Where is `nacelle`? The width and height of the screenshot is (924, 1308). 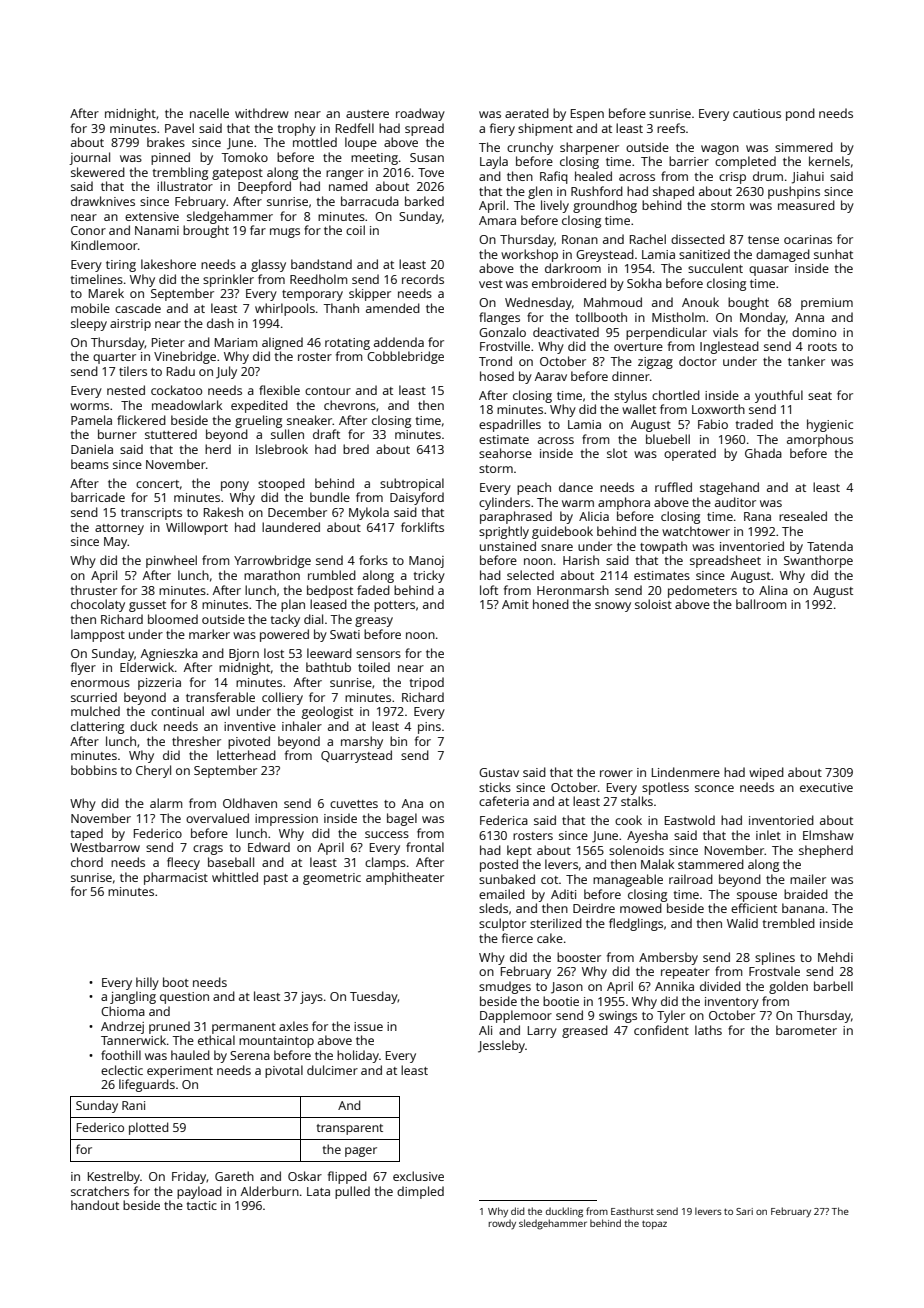
nacelle is located at coordinates (209, 113).
